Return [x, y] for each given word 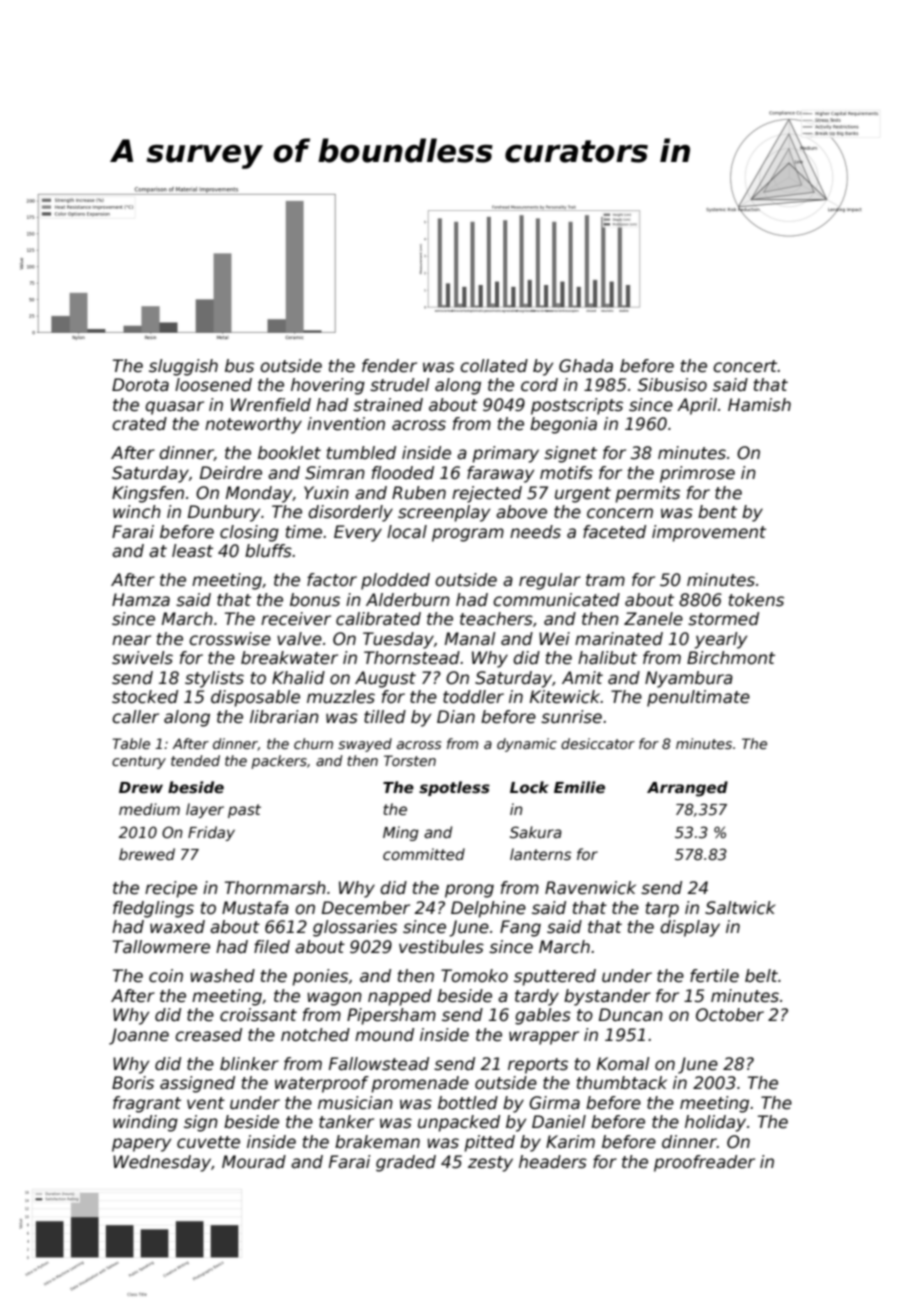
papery [141, 1145]
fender [389, 366]
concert [745, 366]
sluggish [183, 367]
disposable [255, 698]
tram [605, 580]
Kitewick [565, 697]
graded [406, 1163]
